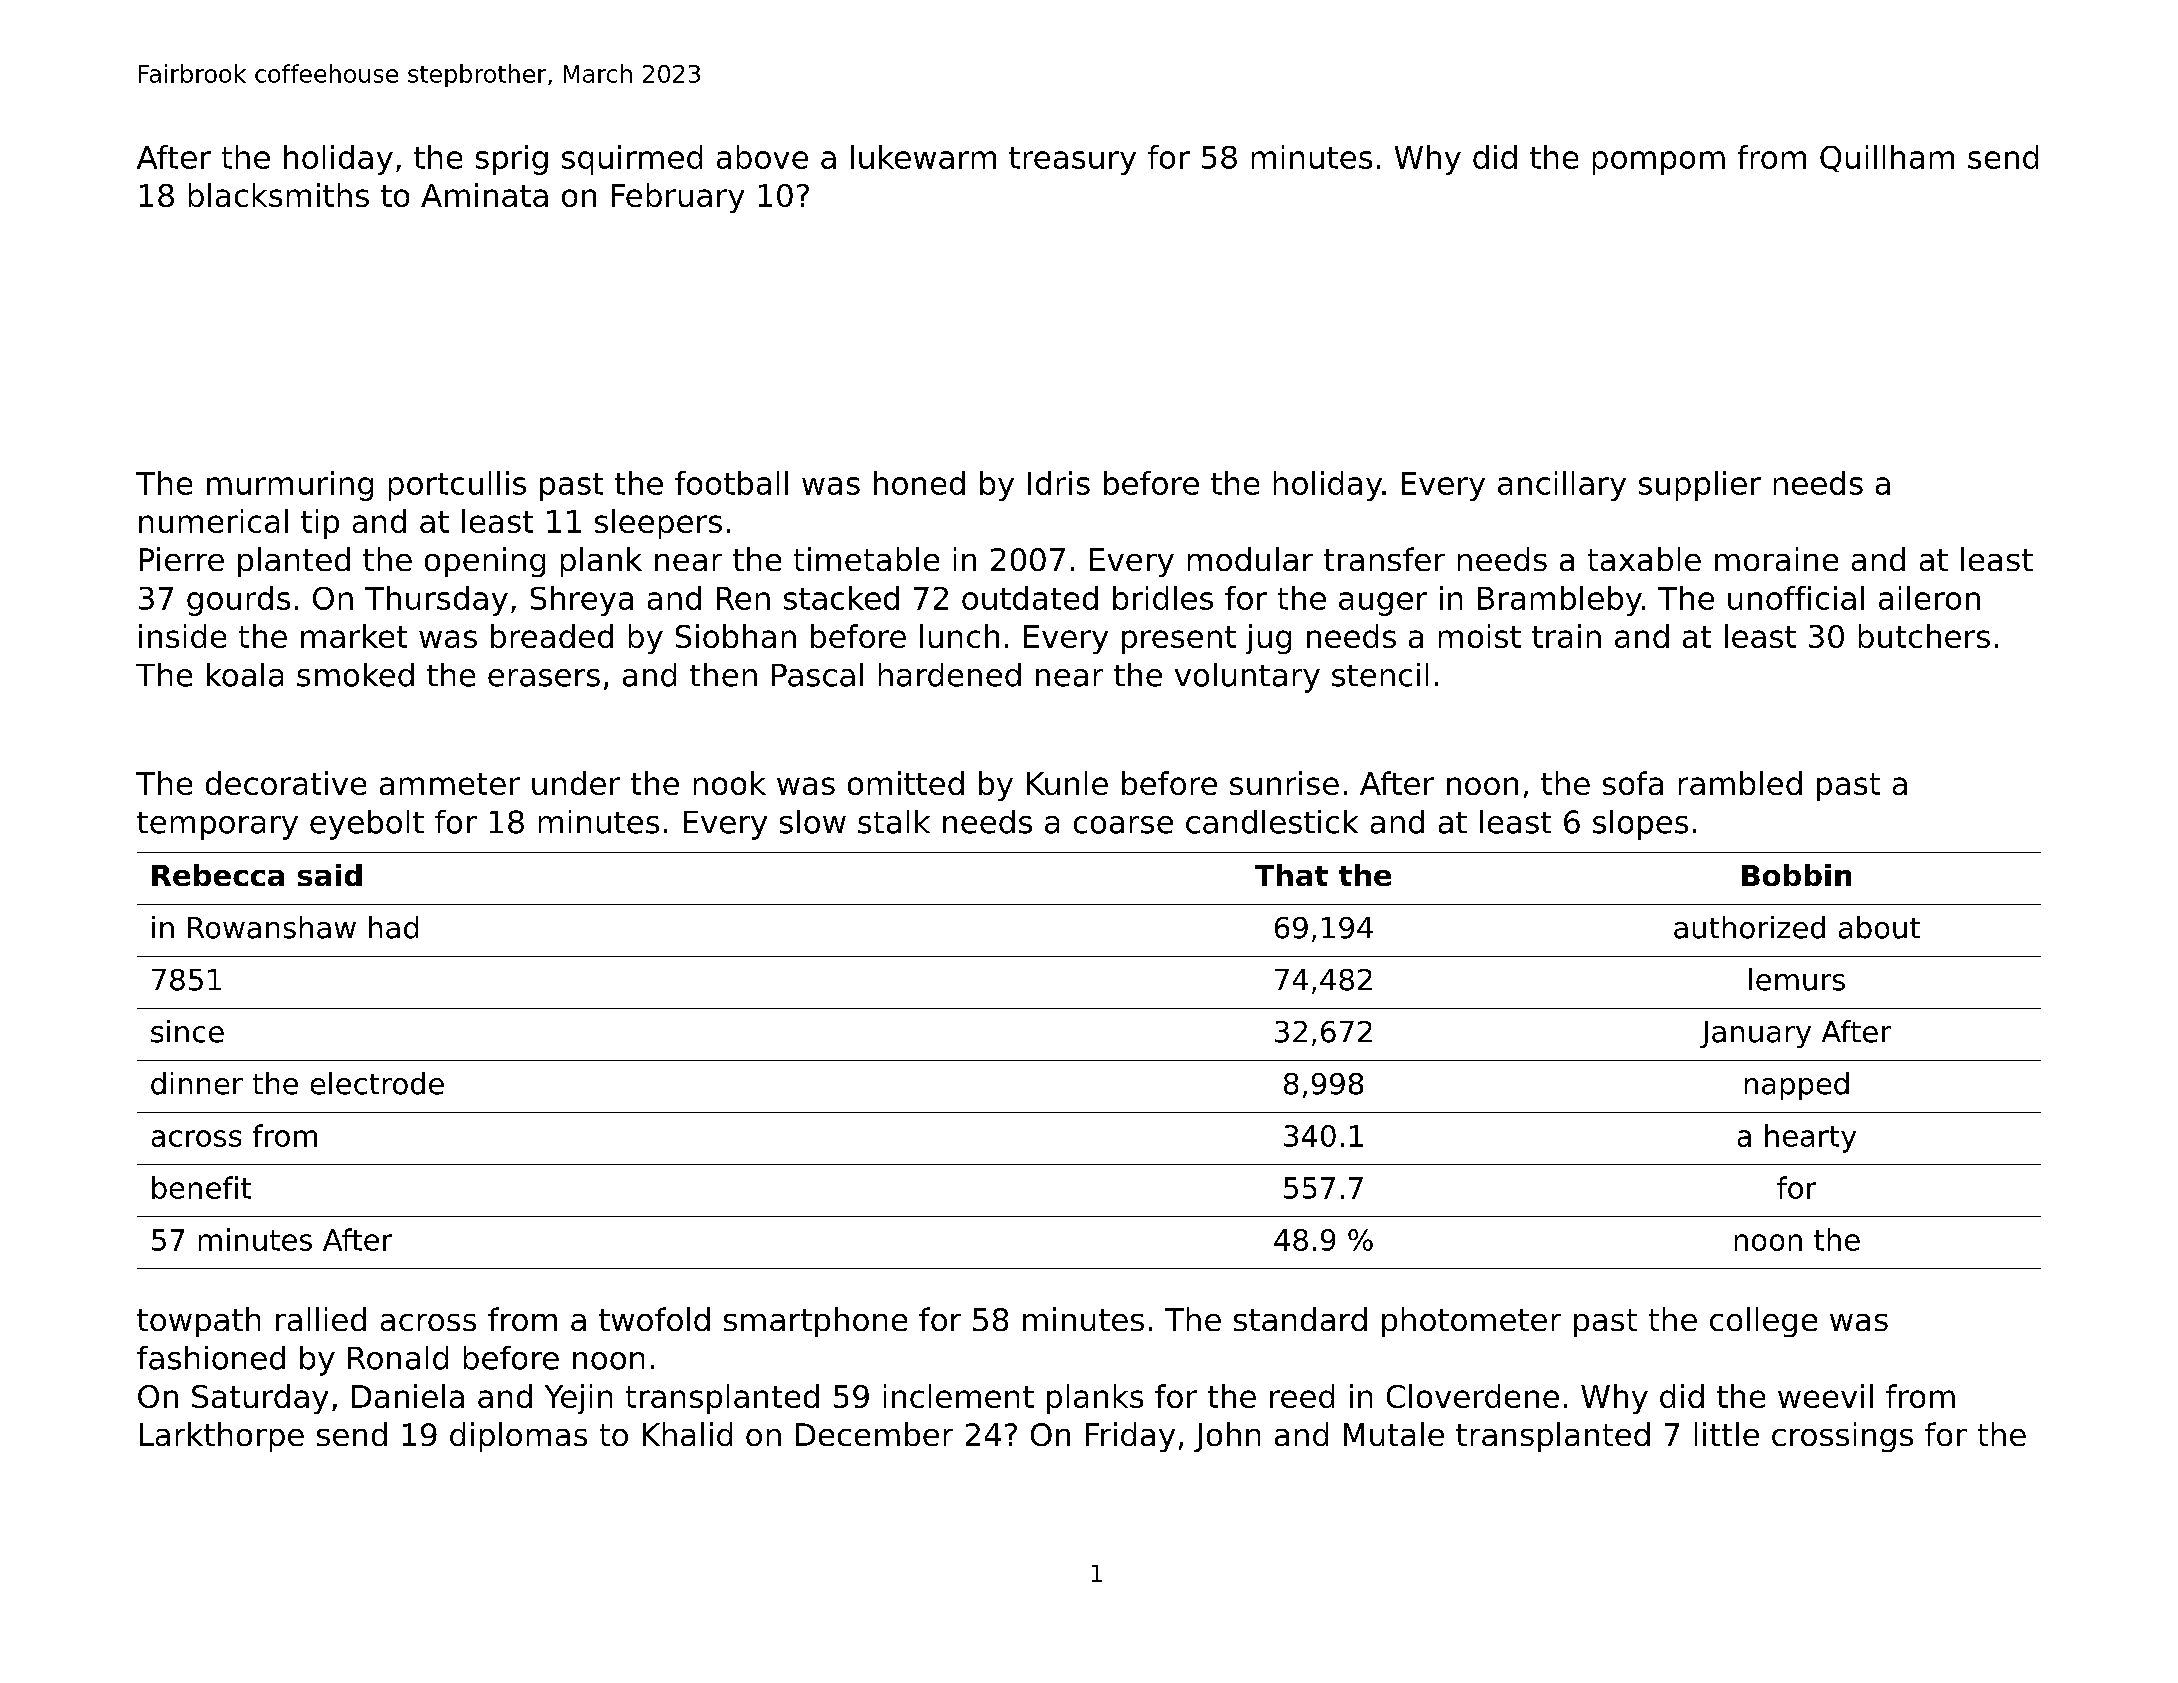  I want to click on standard, so click(1300, 1319).
